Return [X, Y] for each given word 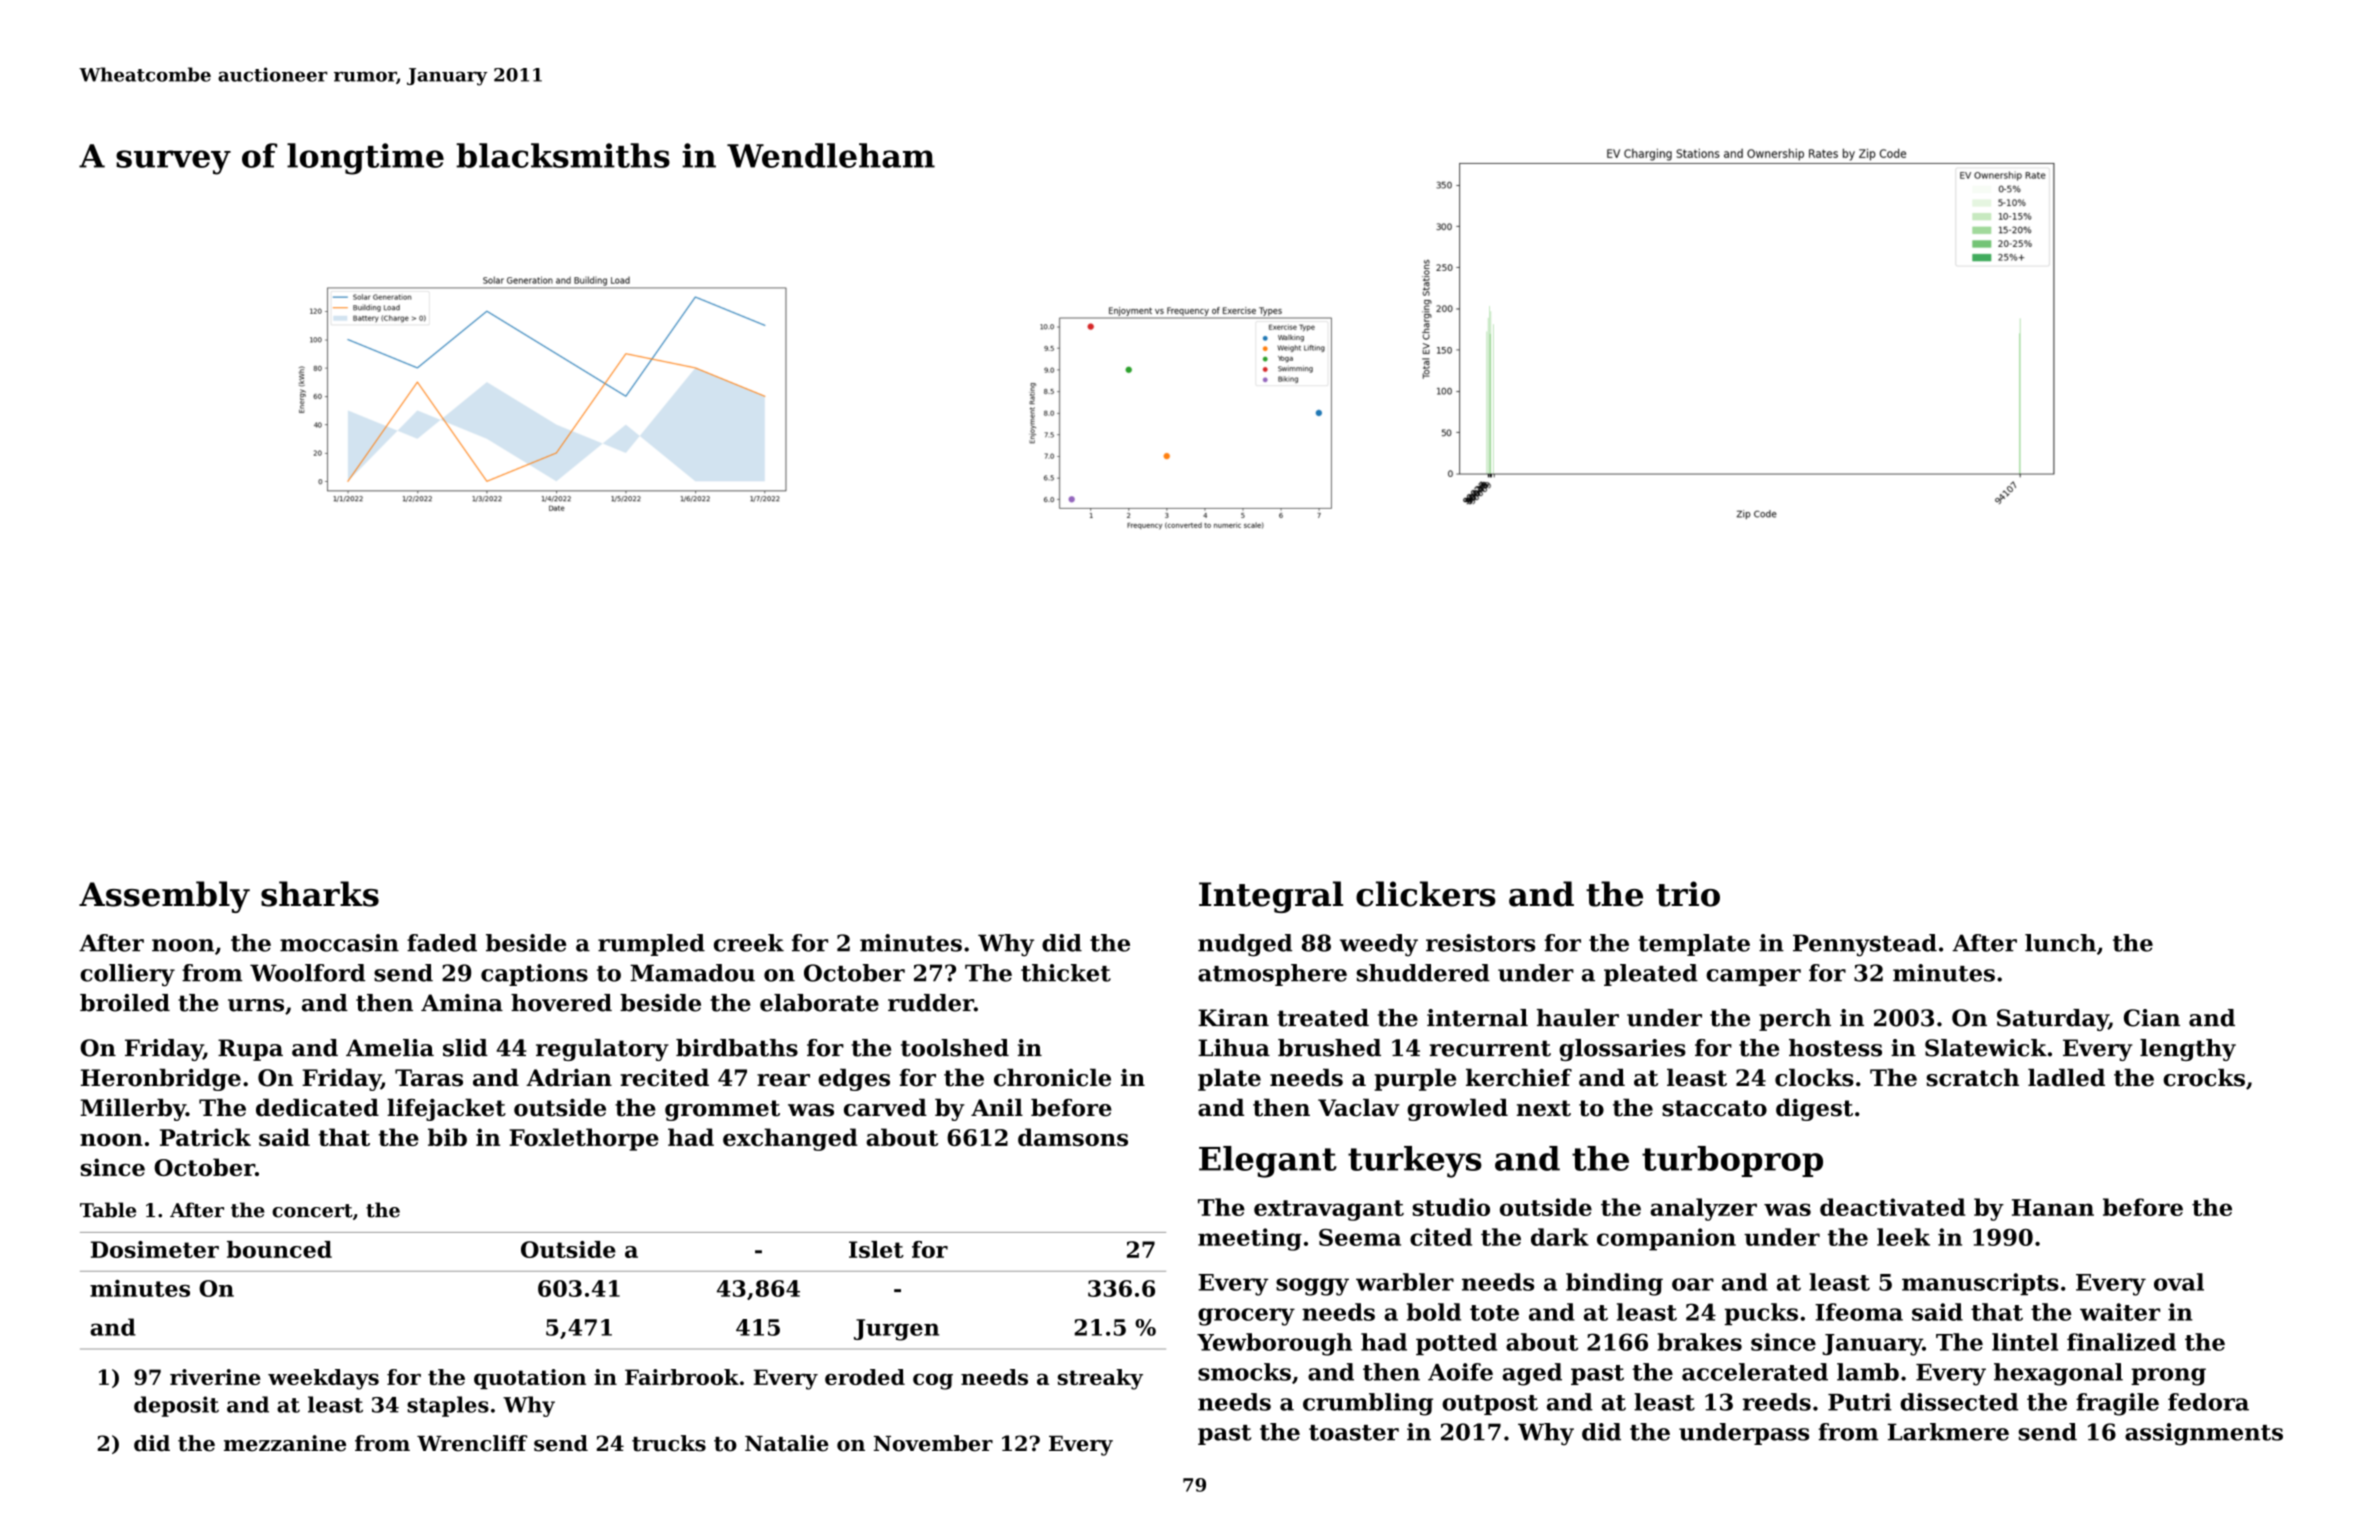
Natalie [787, 1443]
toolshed [955, 1048]
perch [1795, 1020]
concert [312, 1211]
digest [1814, 1110]
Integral [1271, 897]
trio [1688, 894]
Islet [876, 1249]
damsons [1073, 1137]
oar [1693, 1284]
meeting [1250, 1239]
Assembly [164, 897]
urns [256, 1005]
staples [448, 1406]
